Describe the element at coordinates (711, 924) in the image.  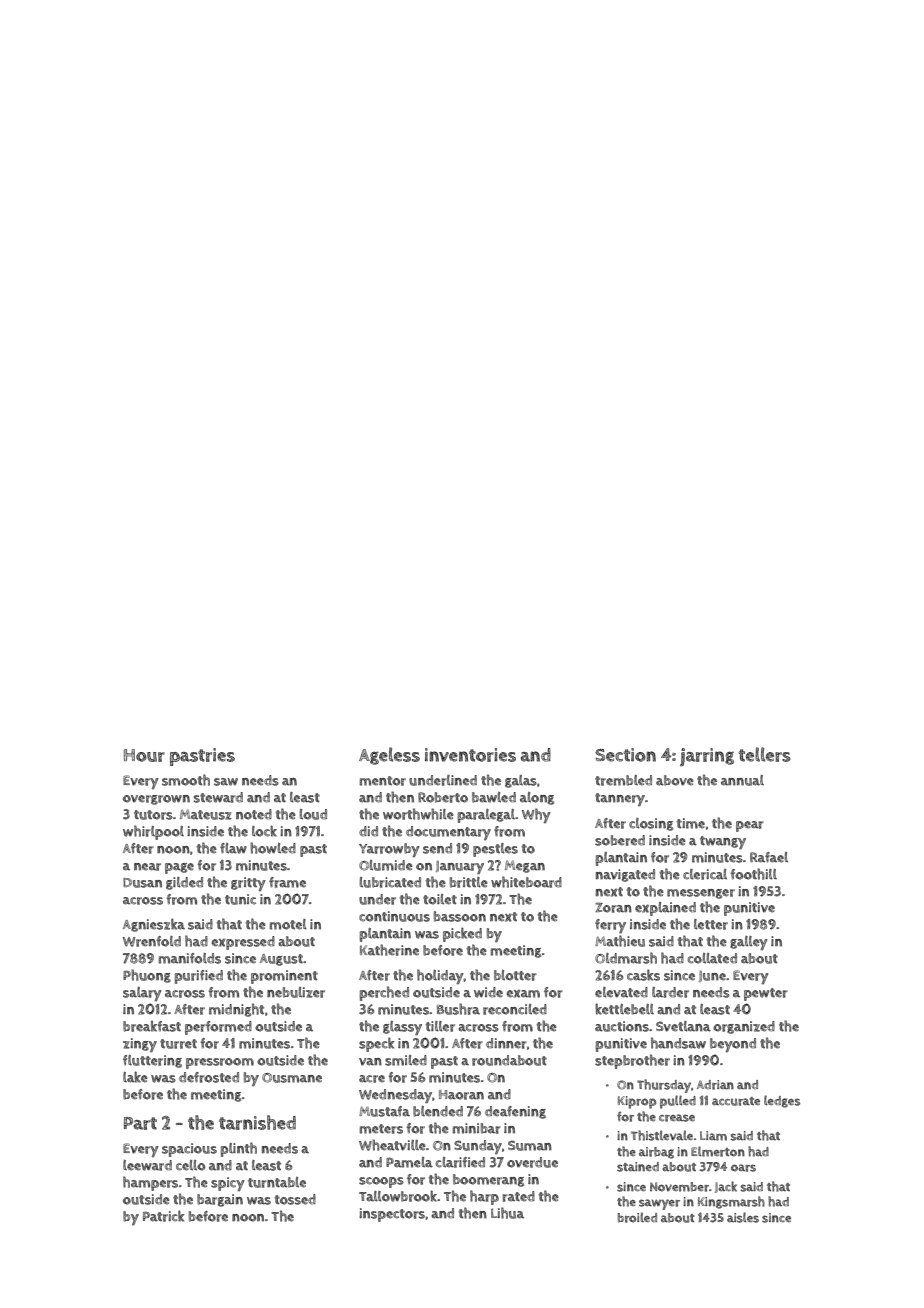
I see `letter` at that location.
